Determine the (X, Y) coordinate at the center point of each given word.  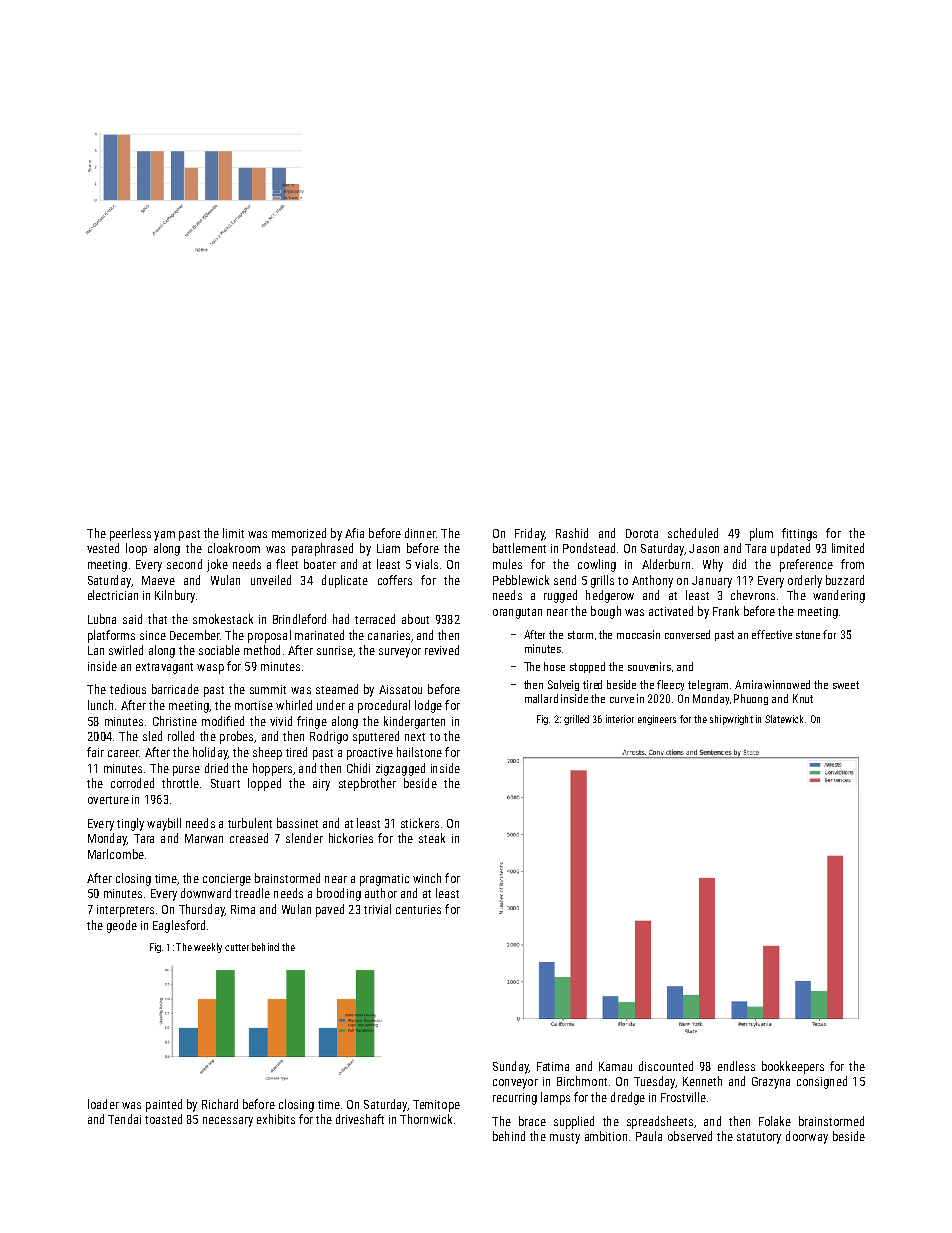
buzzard (845, 580)
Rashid (572, 533)
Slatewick (784, 719)
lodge (428, 706)
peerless (130, 534)
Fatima (553, 1066)
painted (164, 1105)
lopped (264, 784)
